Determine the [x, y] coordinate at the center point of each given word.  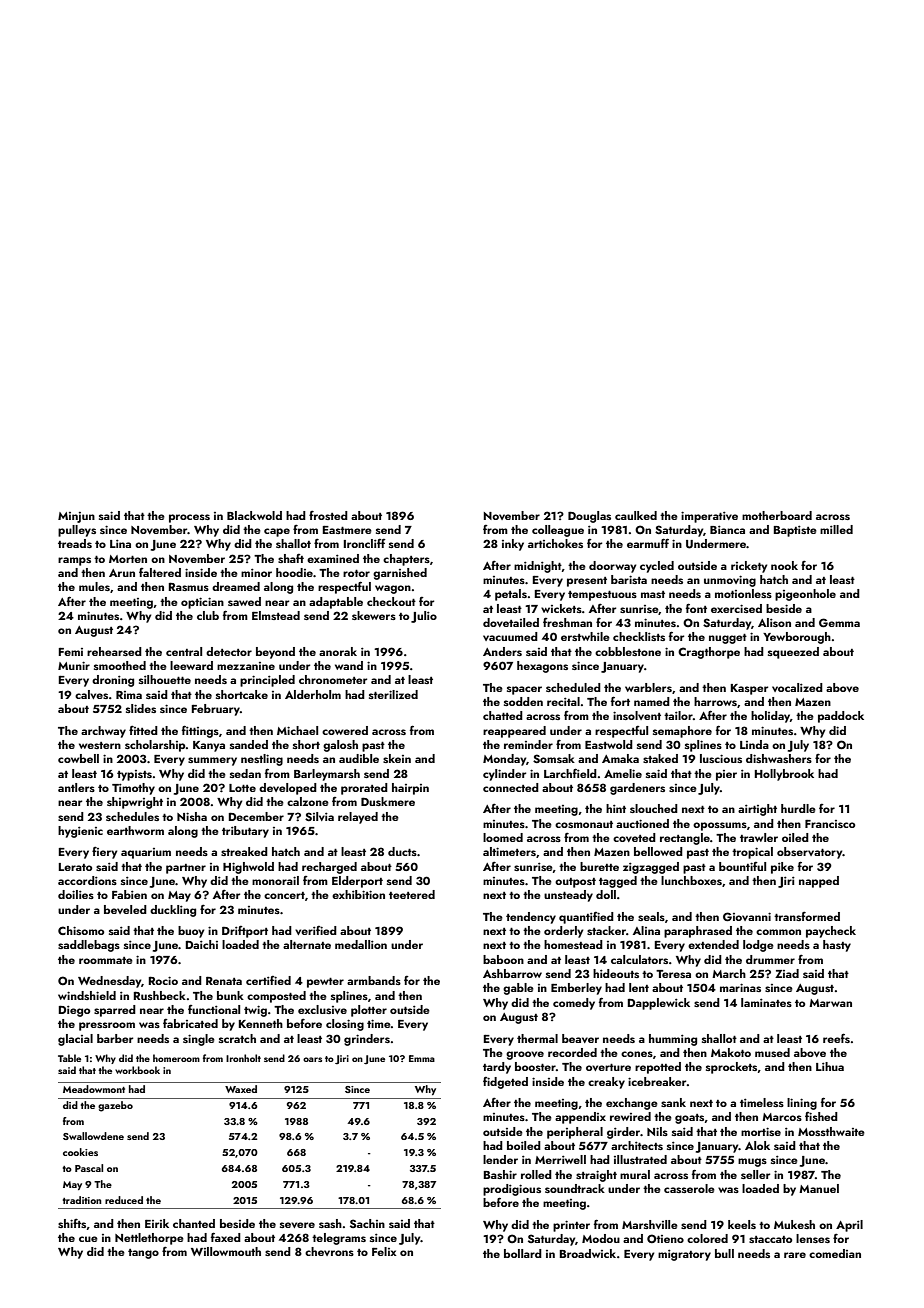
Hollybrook [784, 775]
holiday [770, 717]
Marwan [830, 1003]
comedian [835, 1253]
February [216, 710]
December [256, 816]
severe [297, 1225]
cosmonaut [584, 824]
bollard [523, 1253]
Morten [128, 559]
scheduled [573, 687]
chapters [406, 560]
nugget [728, 639]
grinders [367, 1040]
